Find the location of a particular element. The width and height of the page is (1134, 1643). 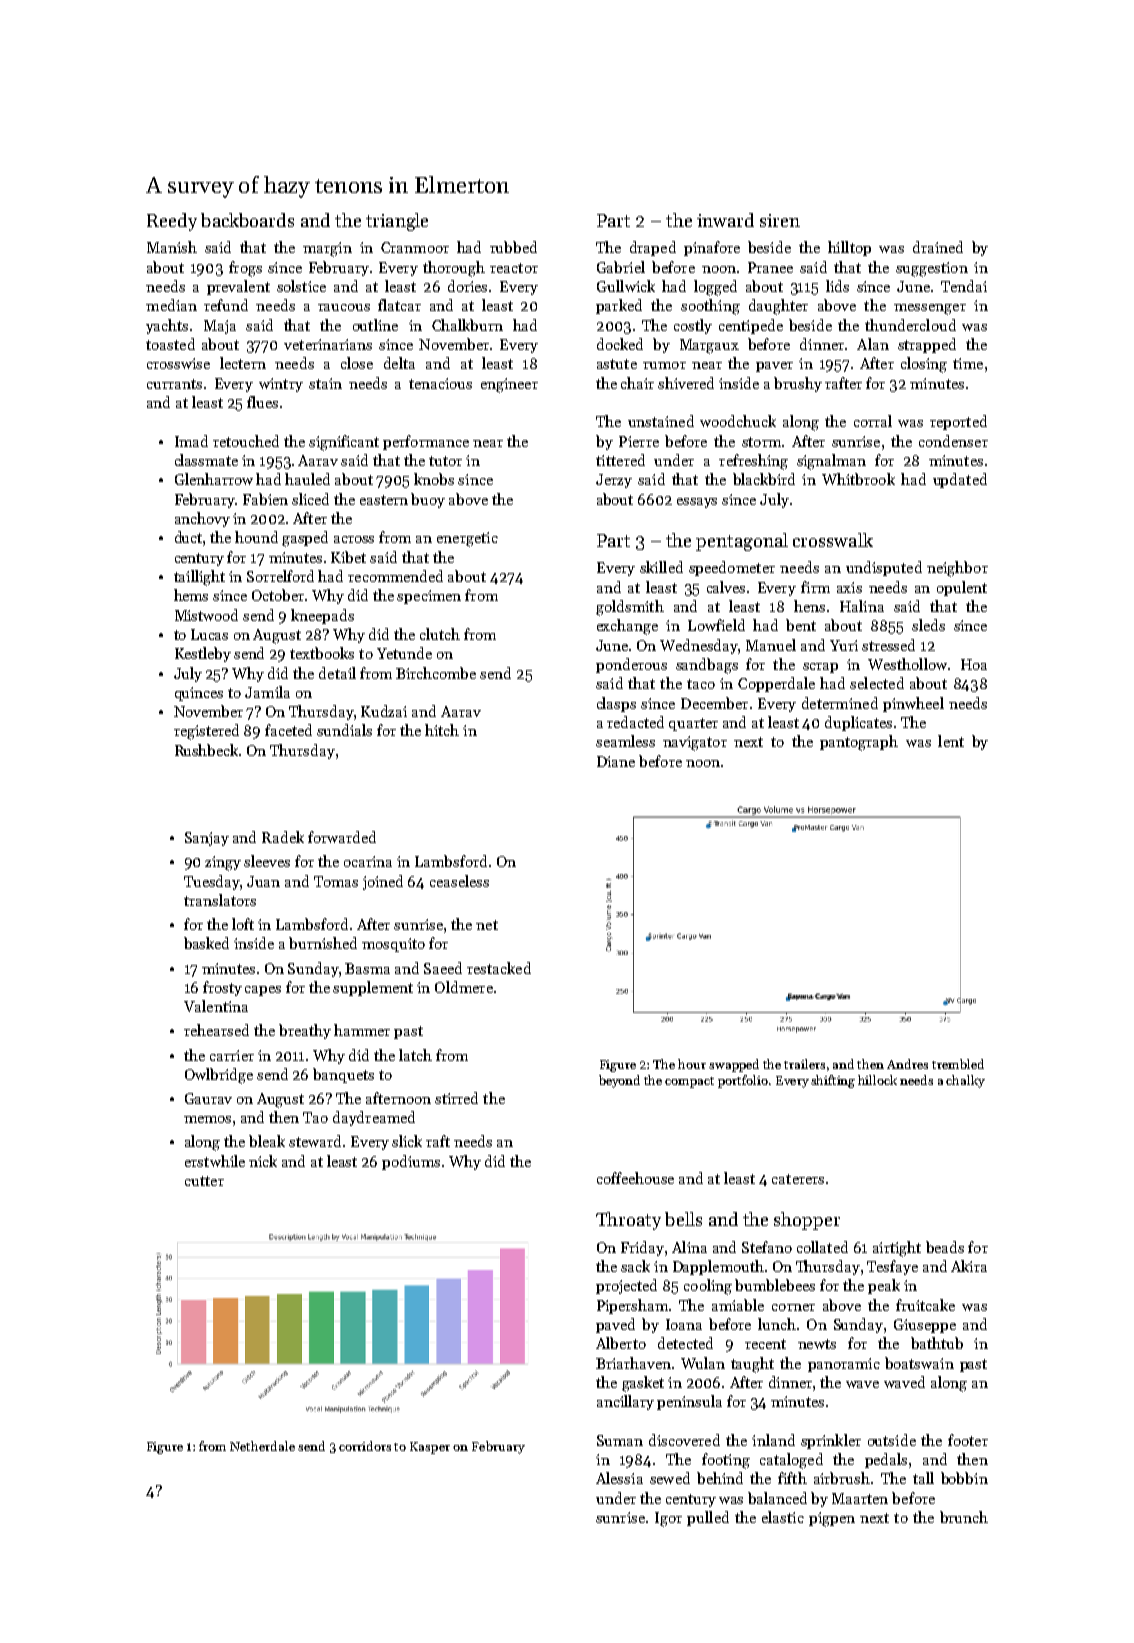

triangle is located at coordinates (397, 222).
